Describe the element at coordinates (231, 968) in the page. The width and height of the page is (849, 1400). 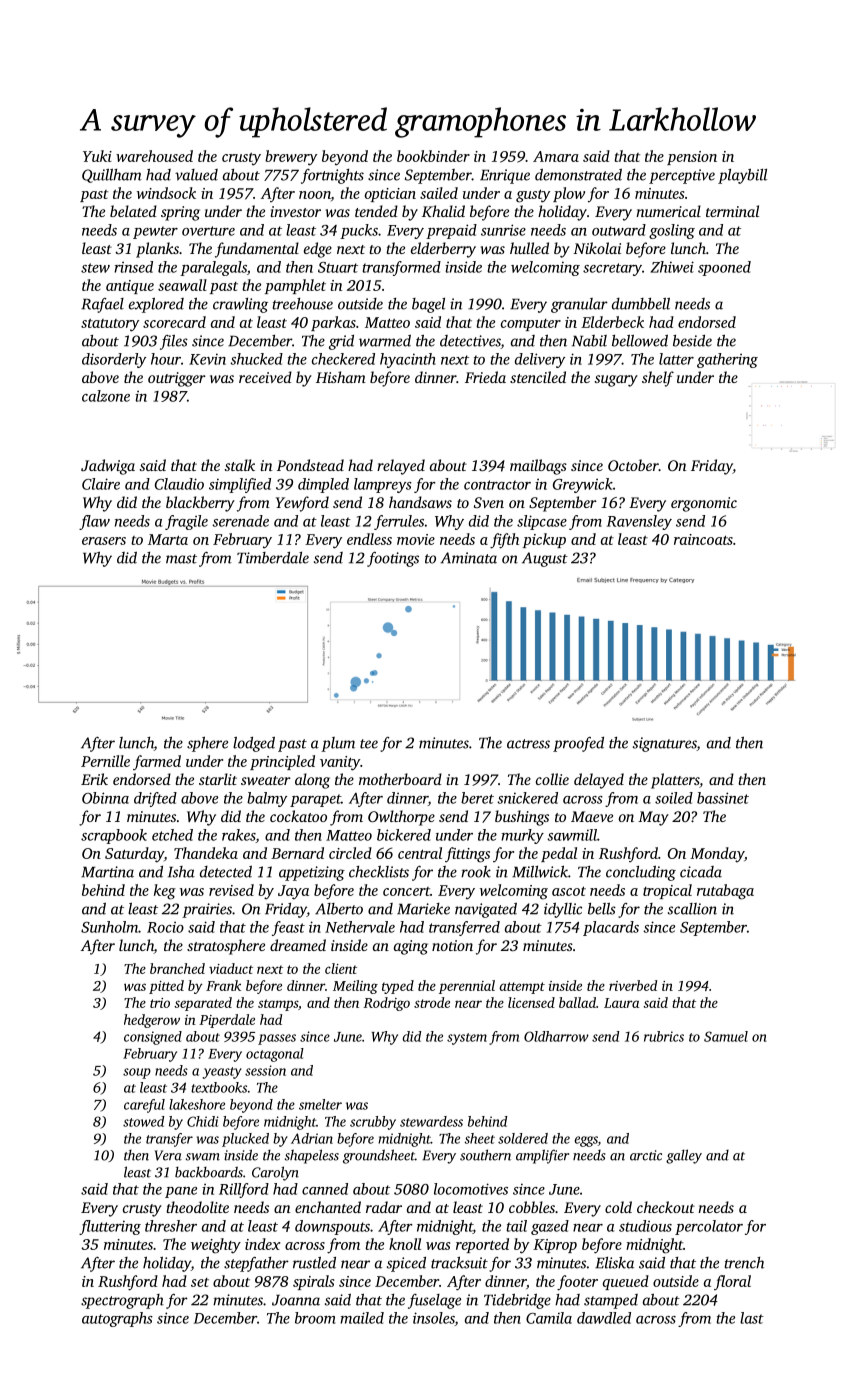
I see `viaduct` at that location.
